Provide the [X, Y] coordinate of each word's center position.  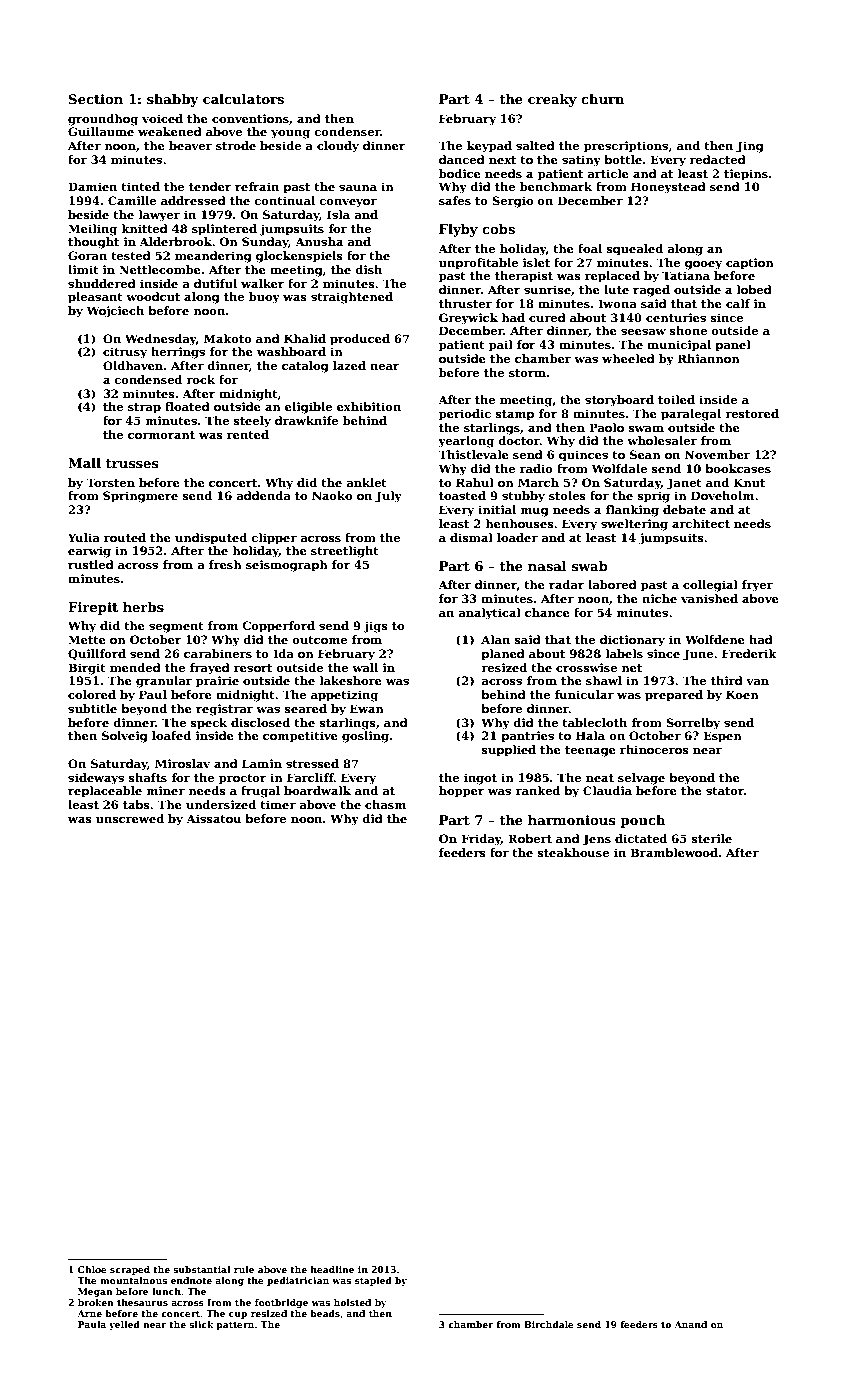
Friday [481, 840]
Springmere [140, 497]
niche [659, 598]
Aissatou [213, 818]
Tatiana [686, 275]
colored [92, 694]
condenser [347, 131]
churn [603, 99]
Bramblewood [674, 852]
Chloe [92, 1269]
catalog [305, 367]
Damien [92, 186]
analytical [489, 614]
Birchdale [549, 1324]
